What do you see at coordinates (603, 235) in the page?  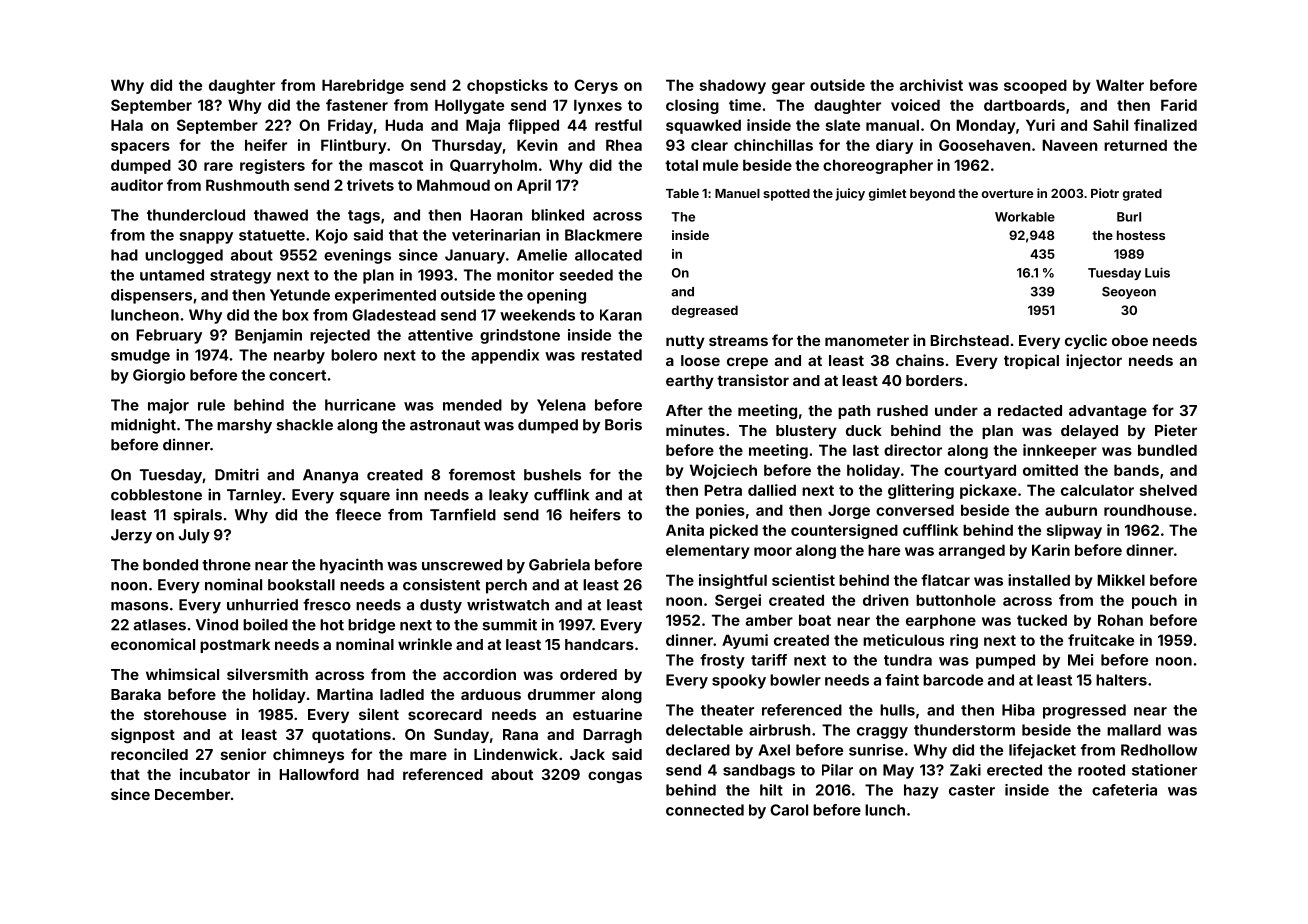 I see `Blackmere` at bounding box center [603, 235].
